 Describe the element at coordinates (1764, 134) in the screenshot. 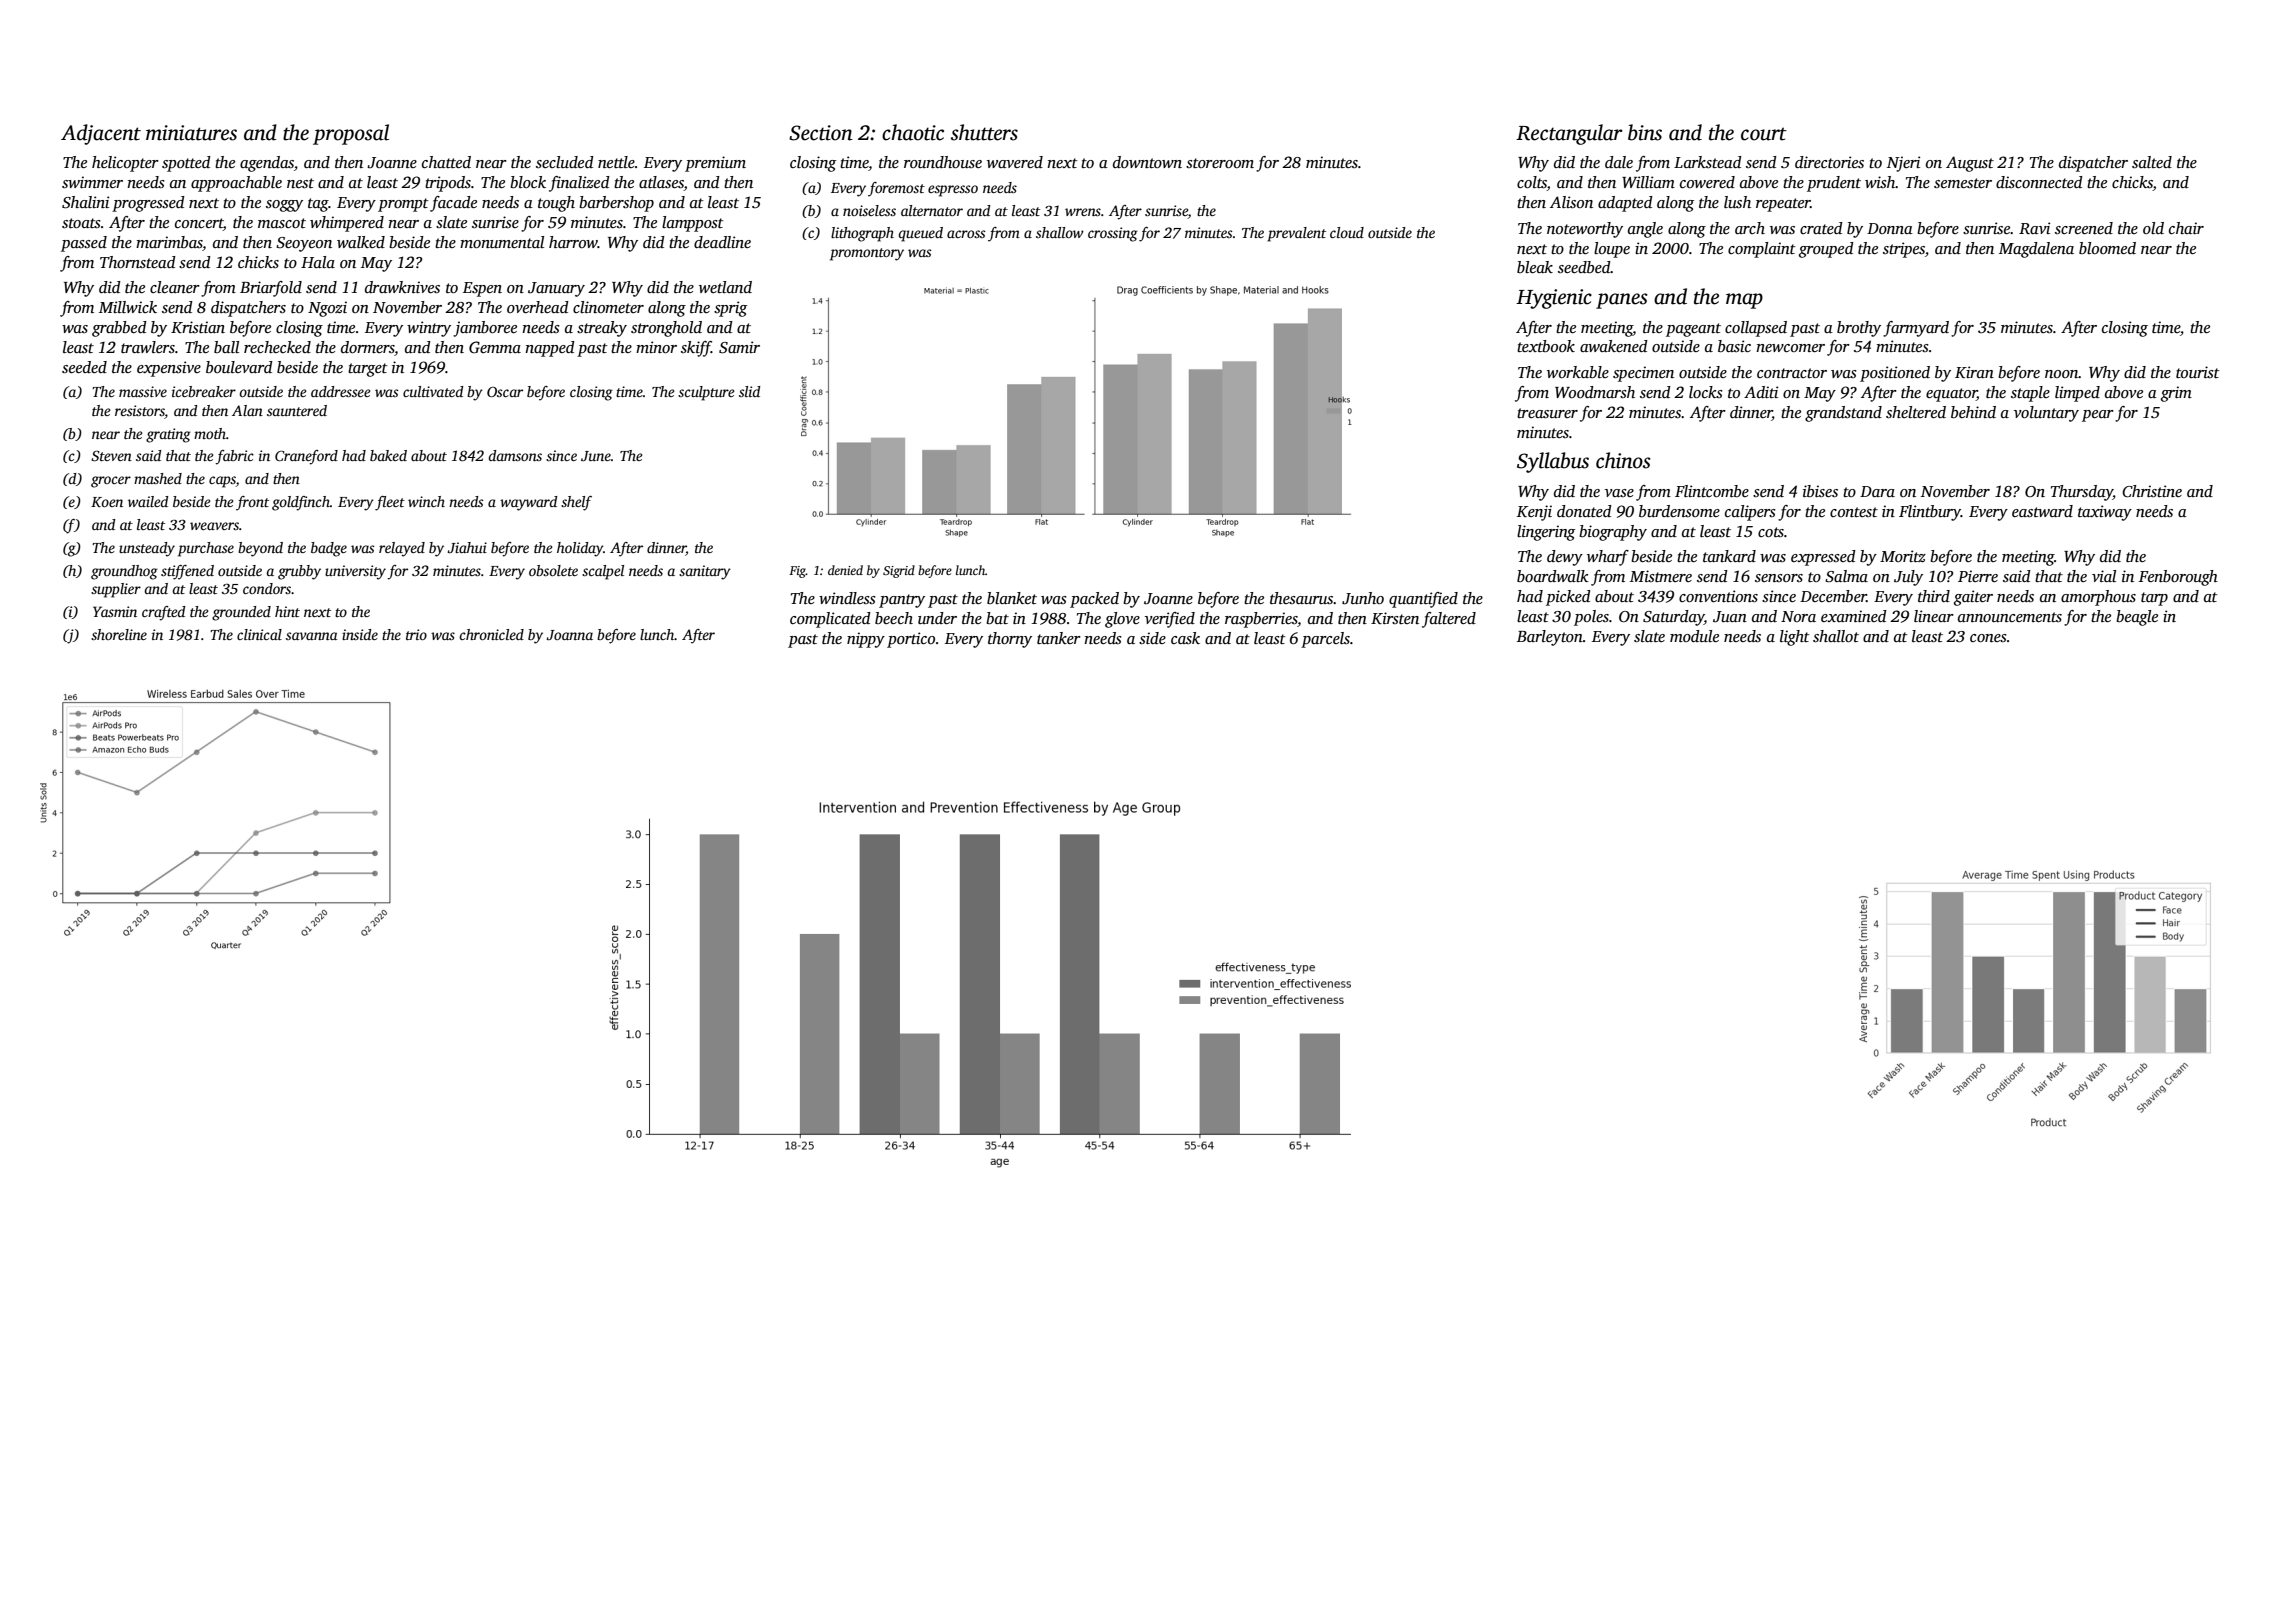

I see `court` at that location.
